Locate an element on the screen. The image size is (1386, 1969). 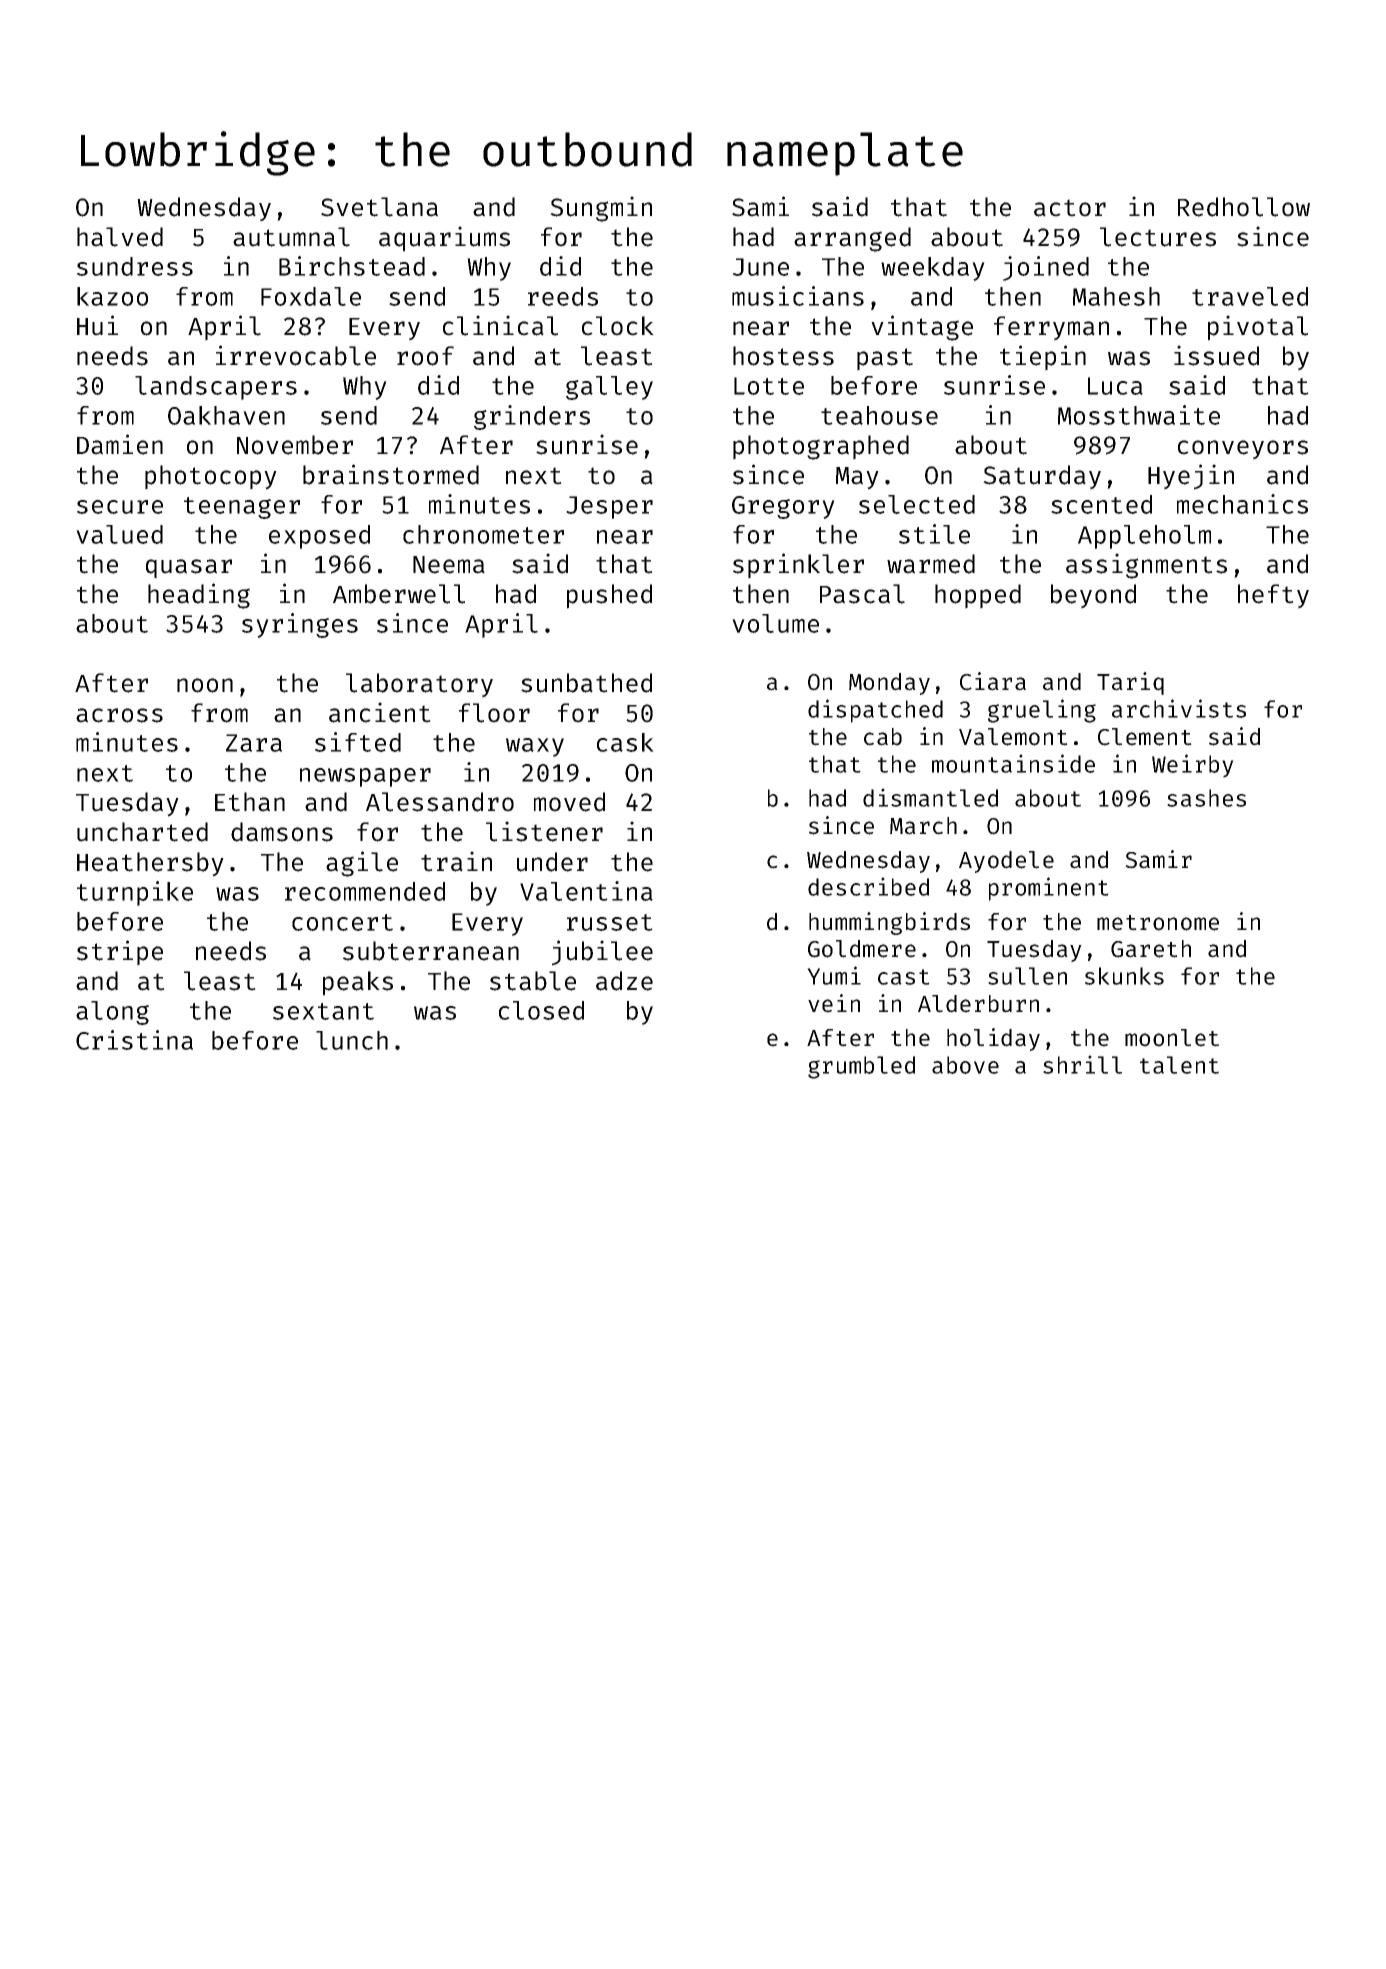
concert is located at coordinates (342, 922).
